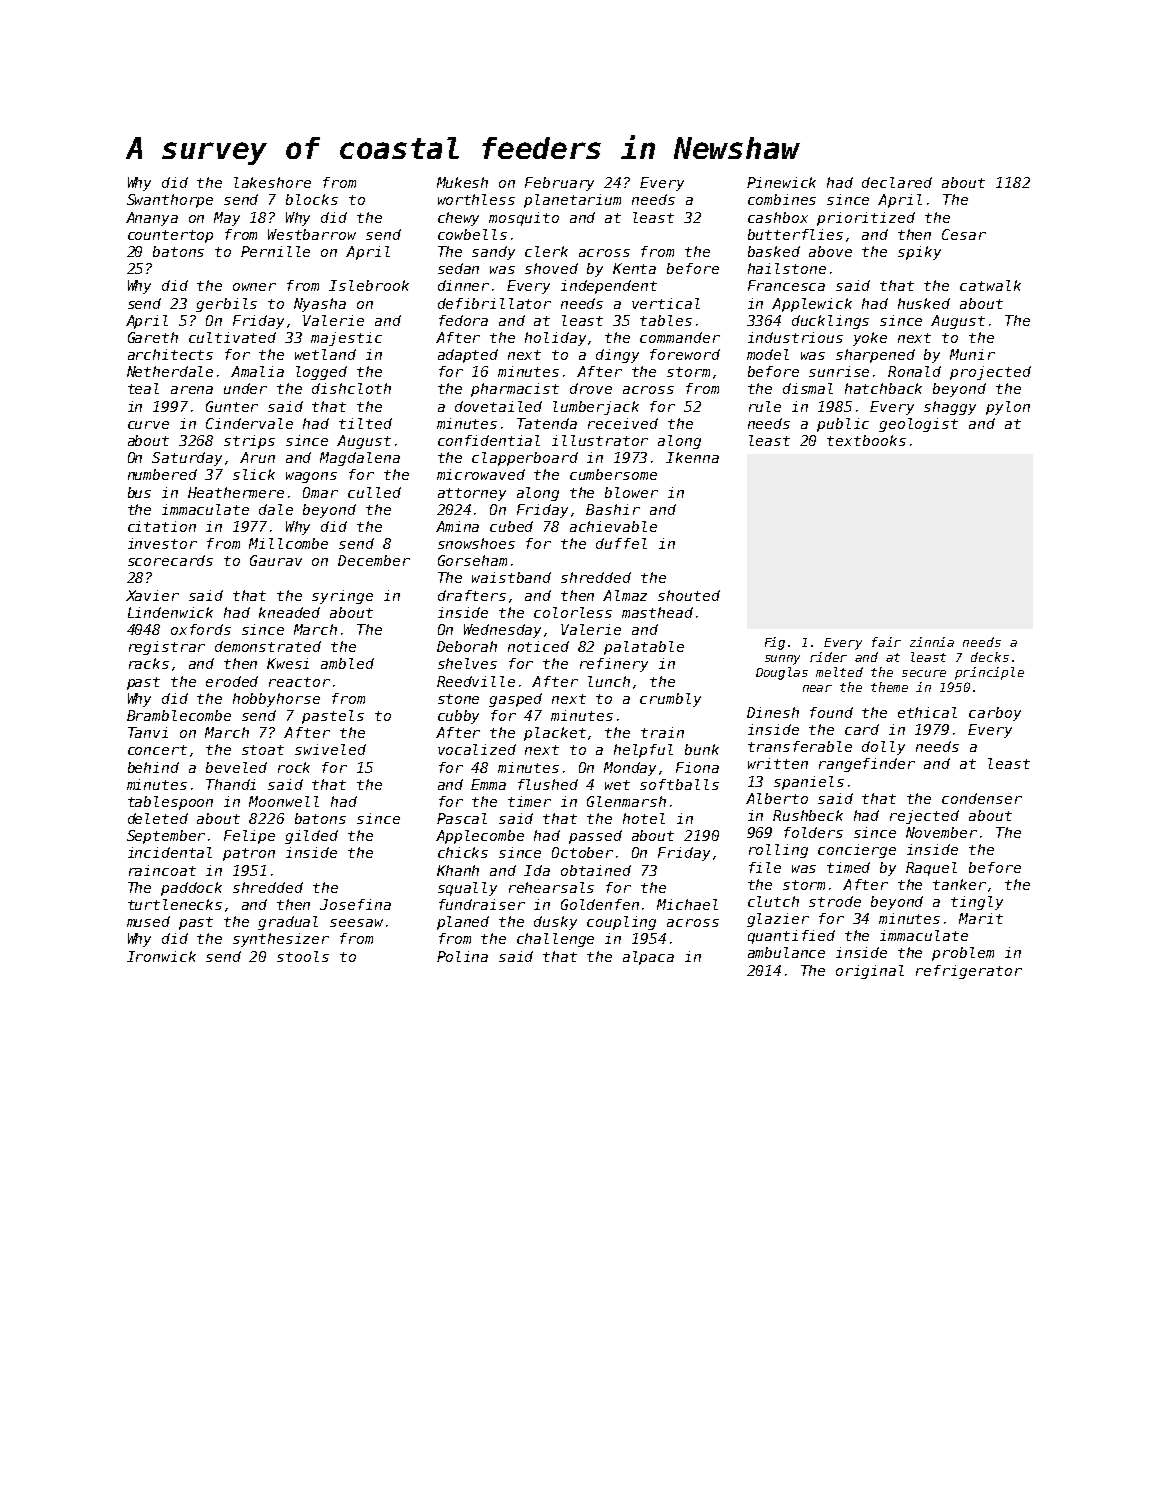 The image size is (1160, 1501). I want to click on melted, so click(839, 672).
